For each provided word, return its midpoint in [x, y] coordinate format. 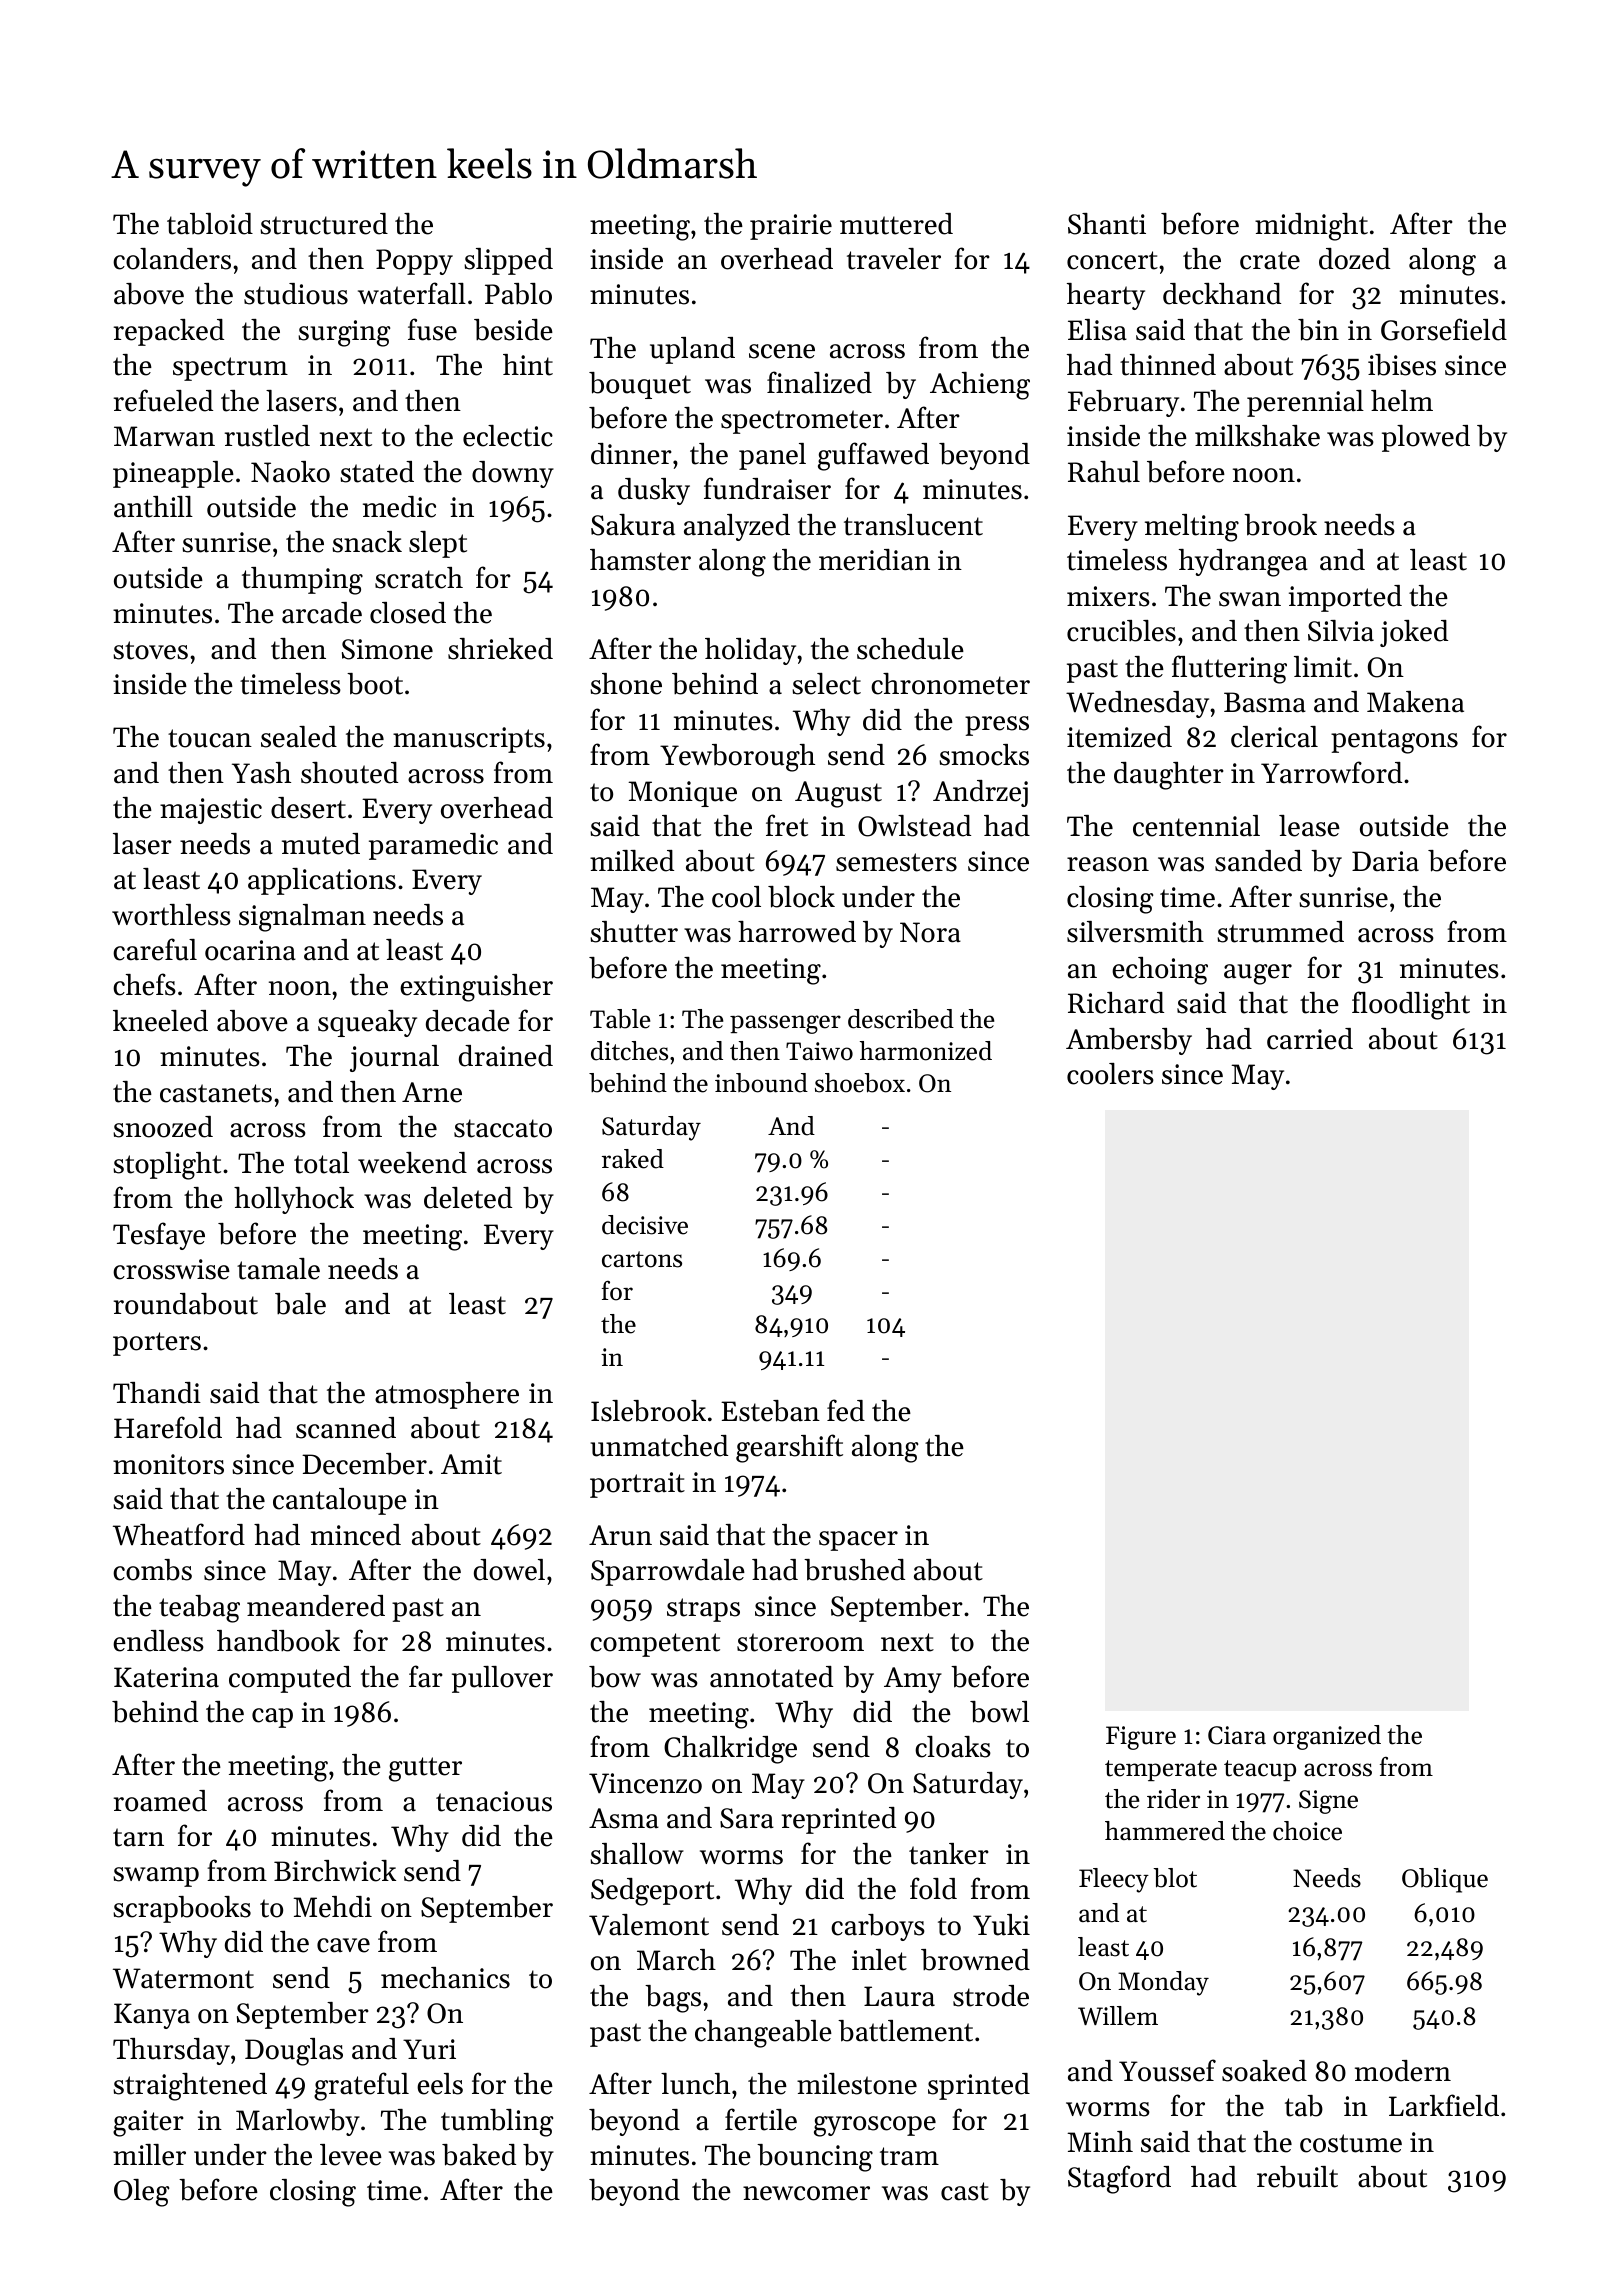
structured [324, 224]
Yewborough [737, 758]
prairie [791, 227]
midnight [1311, 227]
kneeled [160, 1021]
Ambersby [1129, 1041]
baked [479, 2155]
